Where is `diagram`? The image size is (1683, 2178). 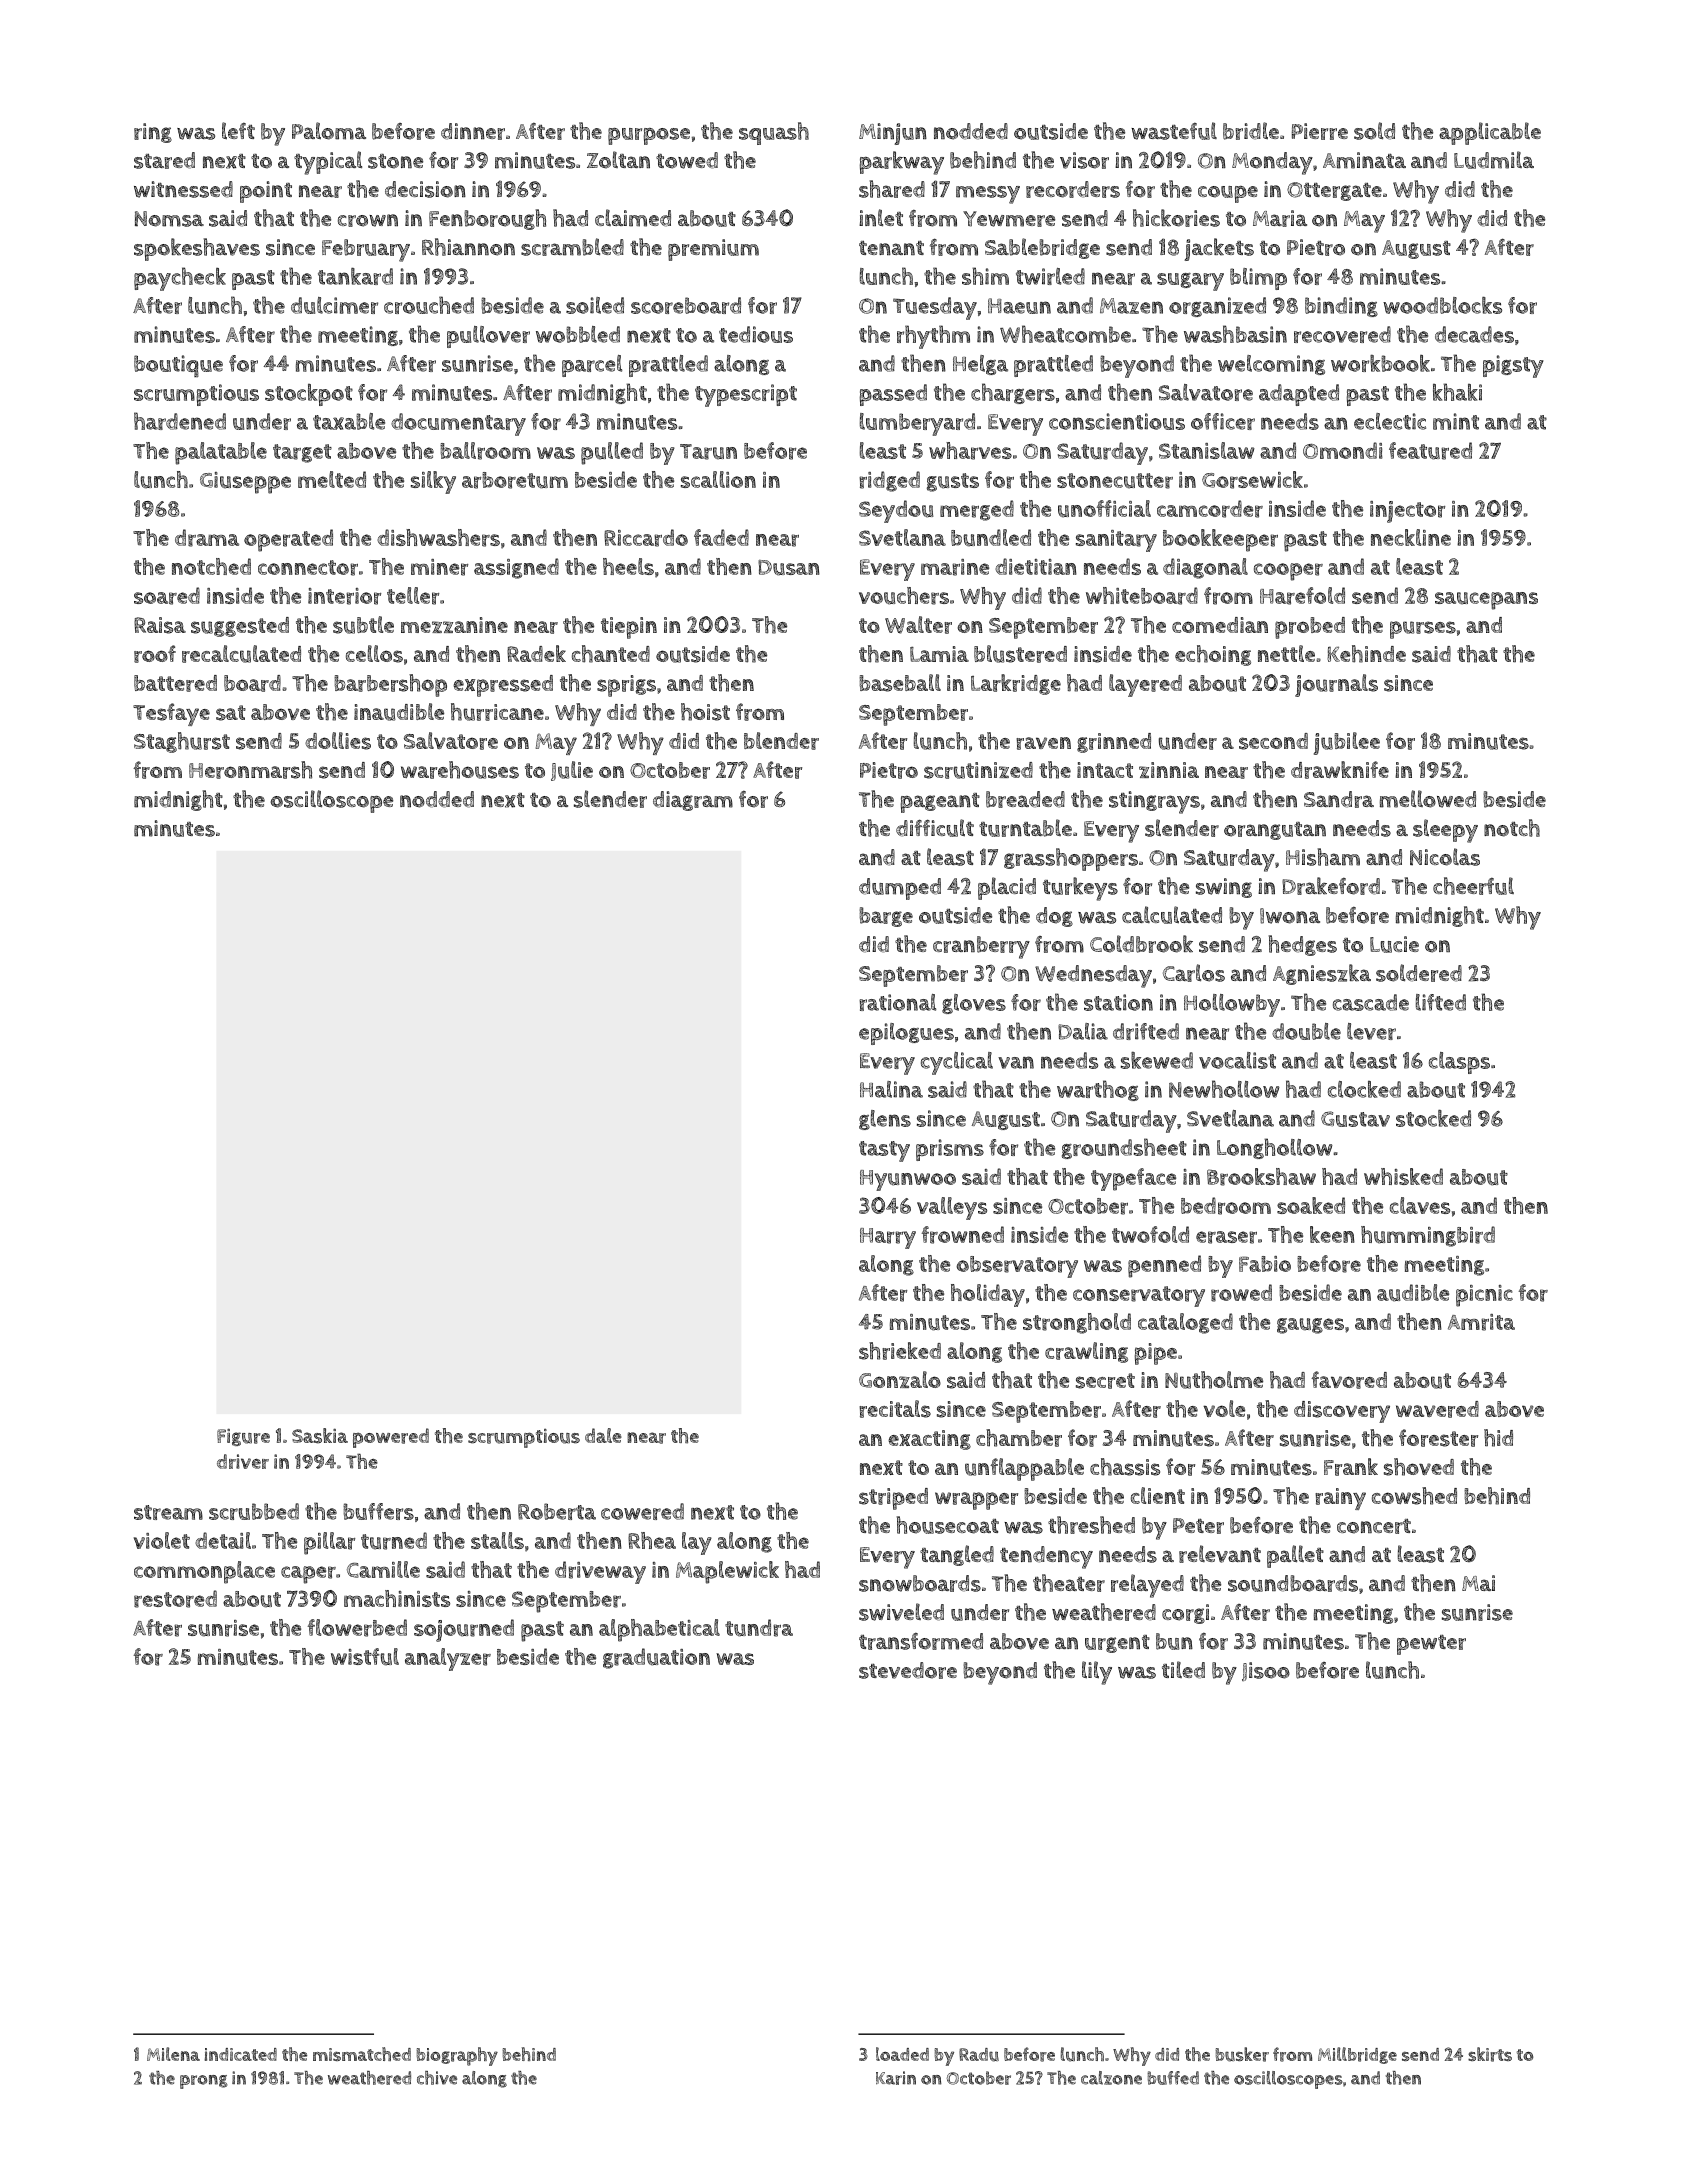
diagram is located at coordinates (693, 801).
